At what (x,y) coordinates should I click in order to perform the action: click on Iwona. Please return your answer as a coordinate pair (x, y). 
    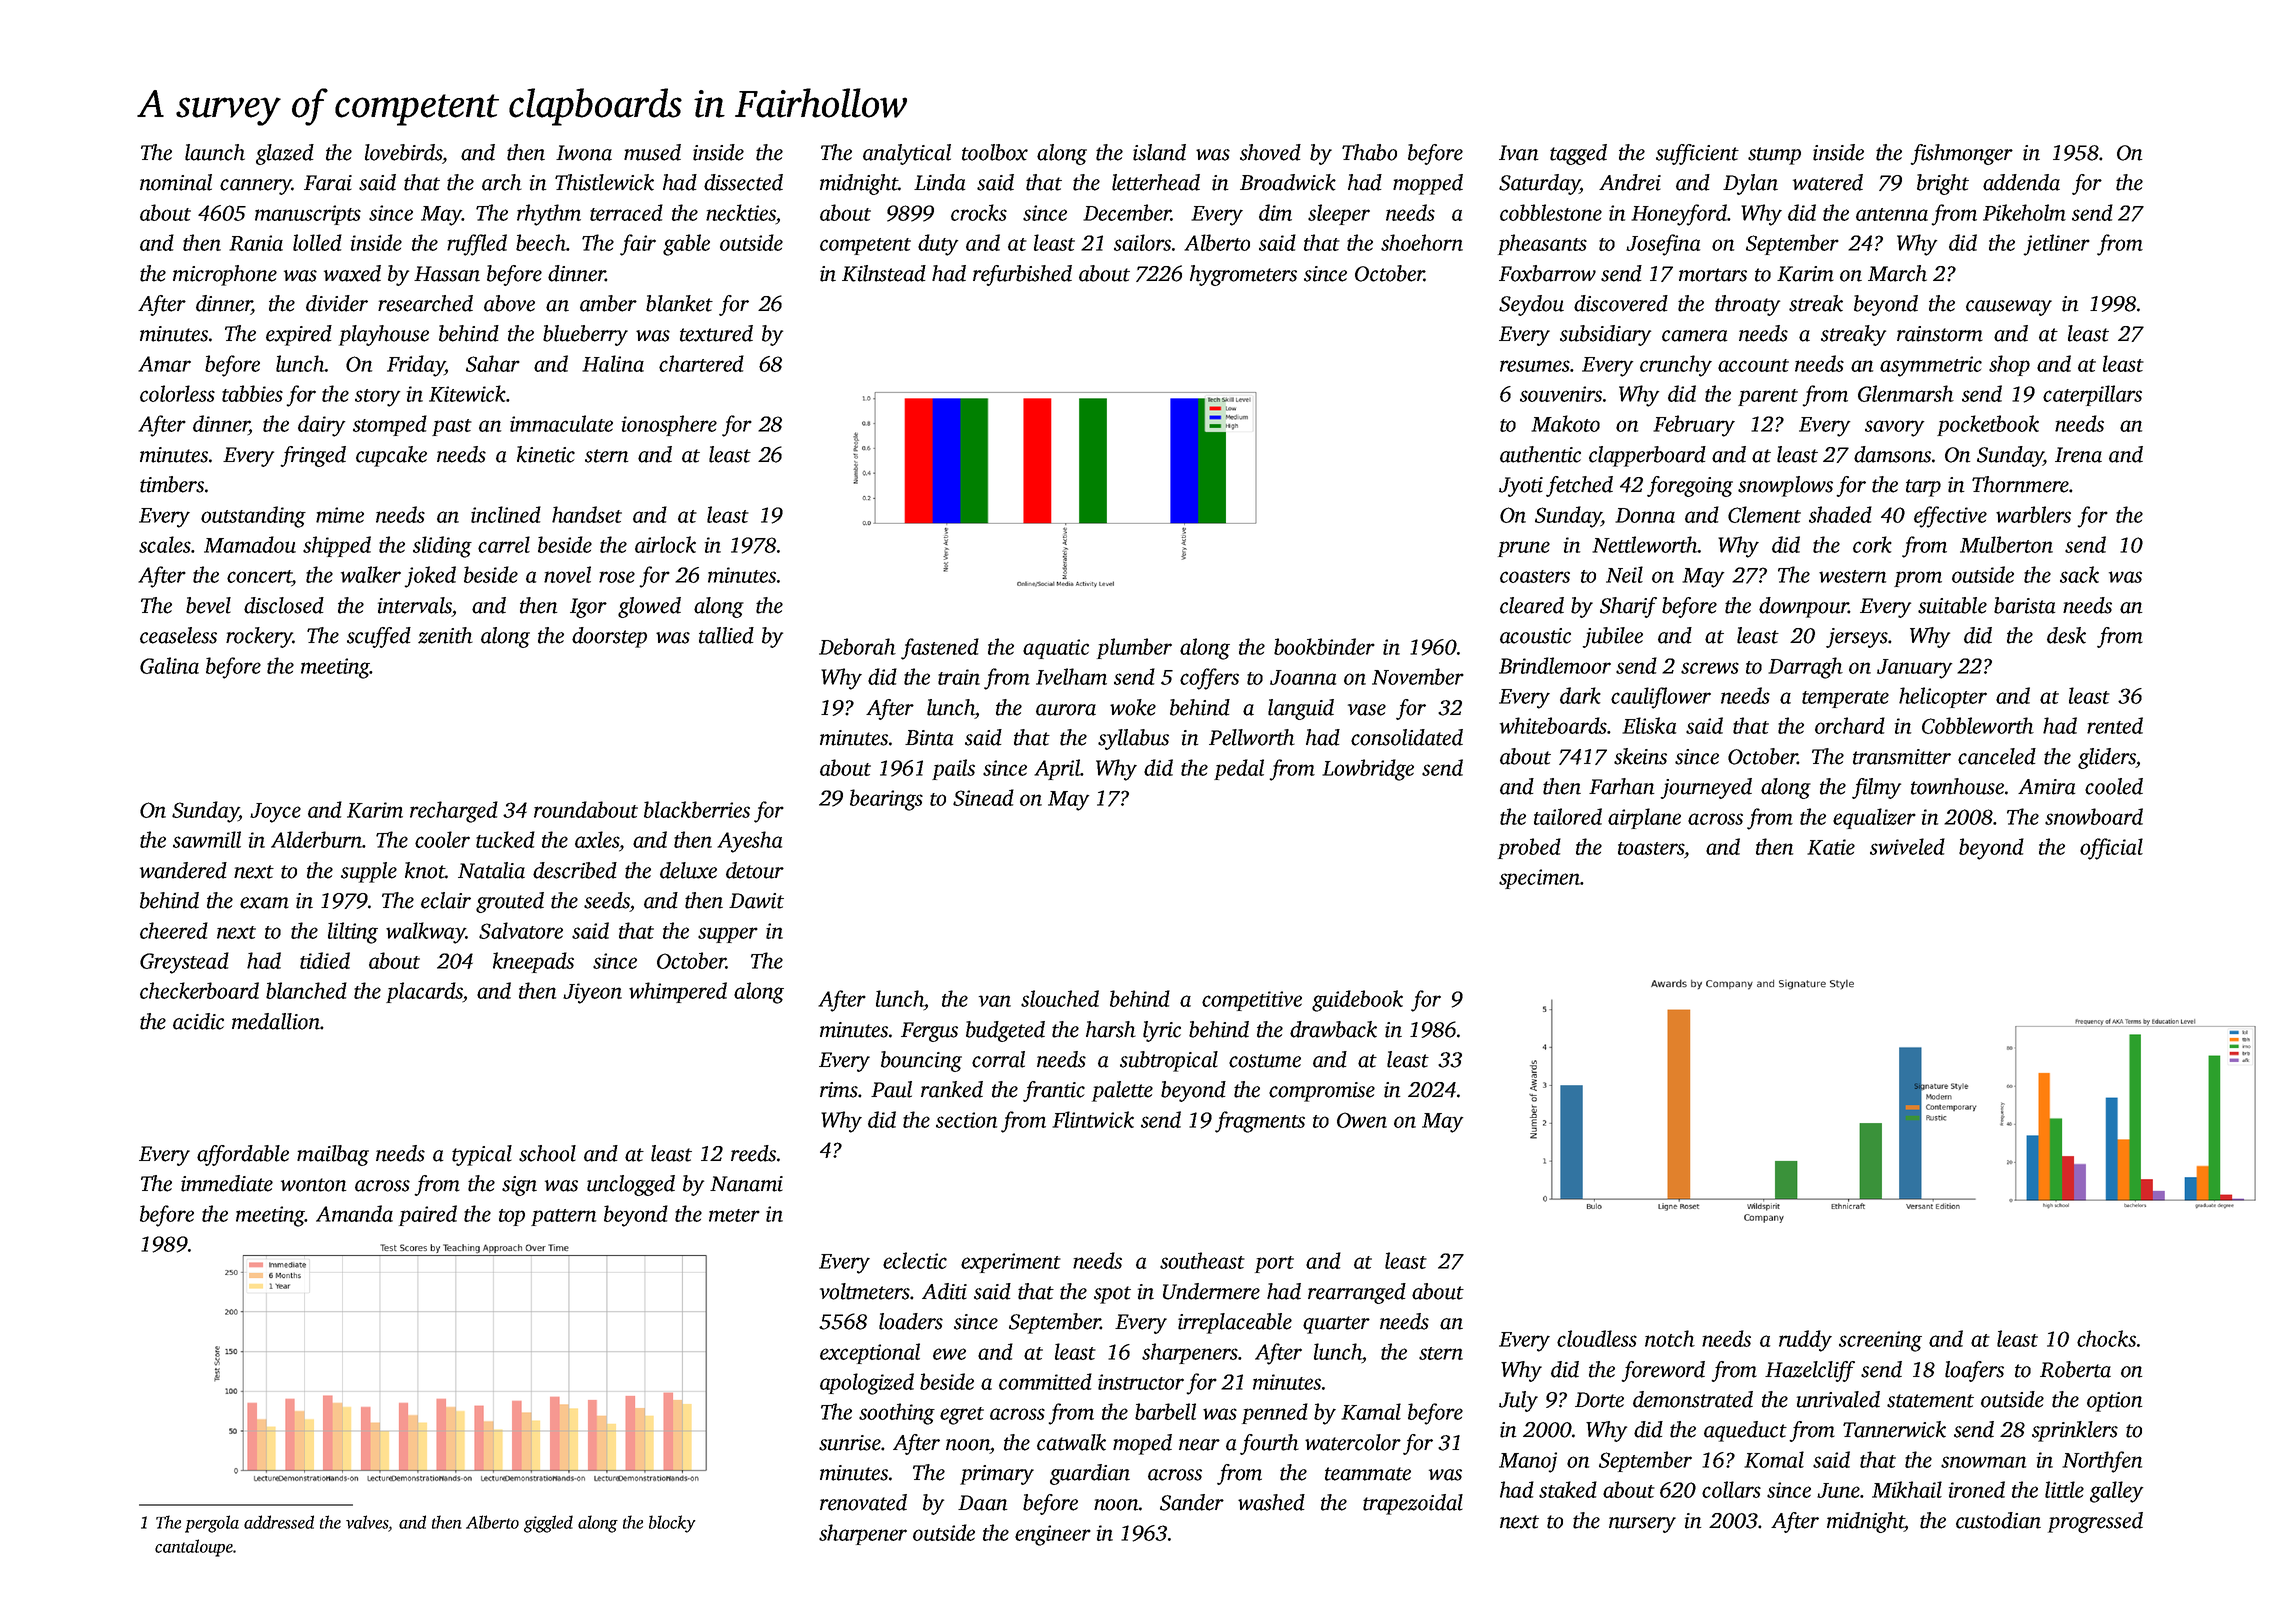
    Looking at the image, I should click on (584, 153).
